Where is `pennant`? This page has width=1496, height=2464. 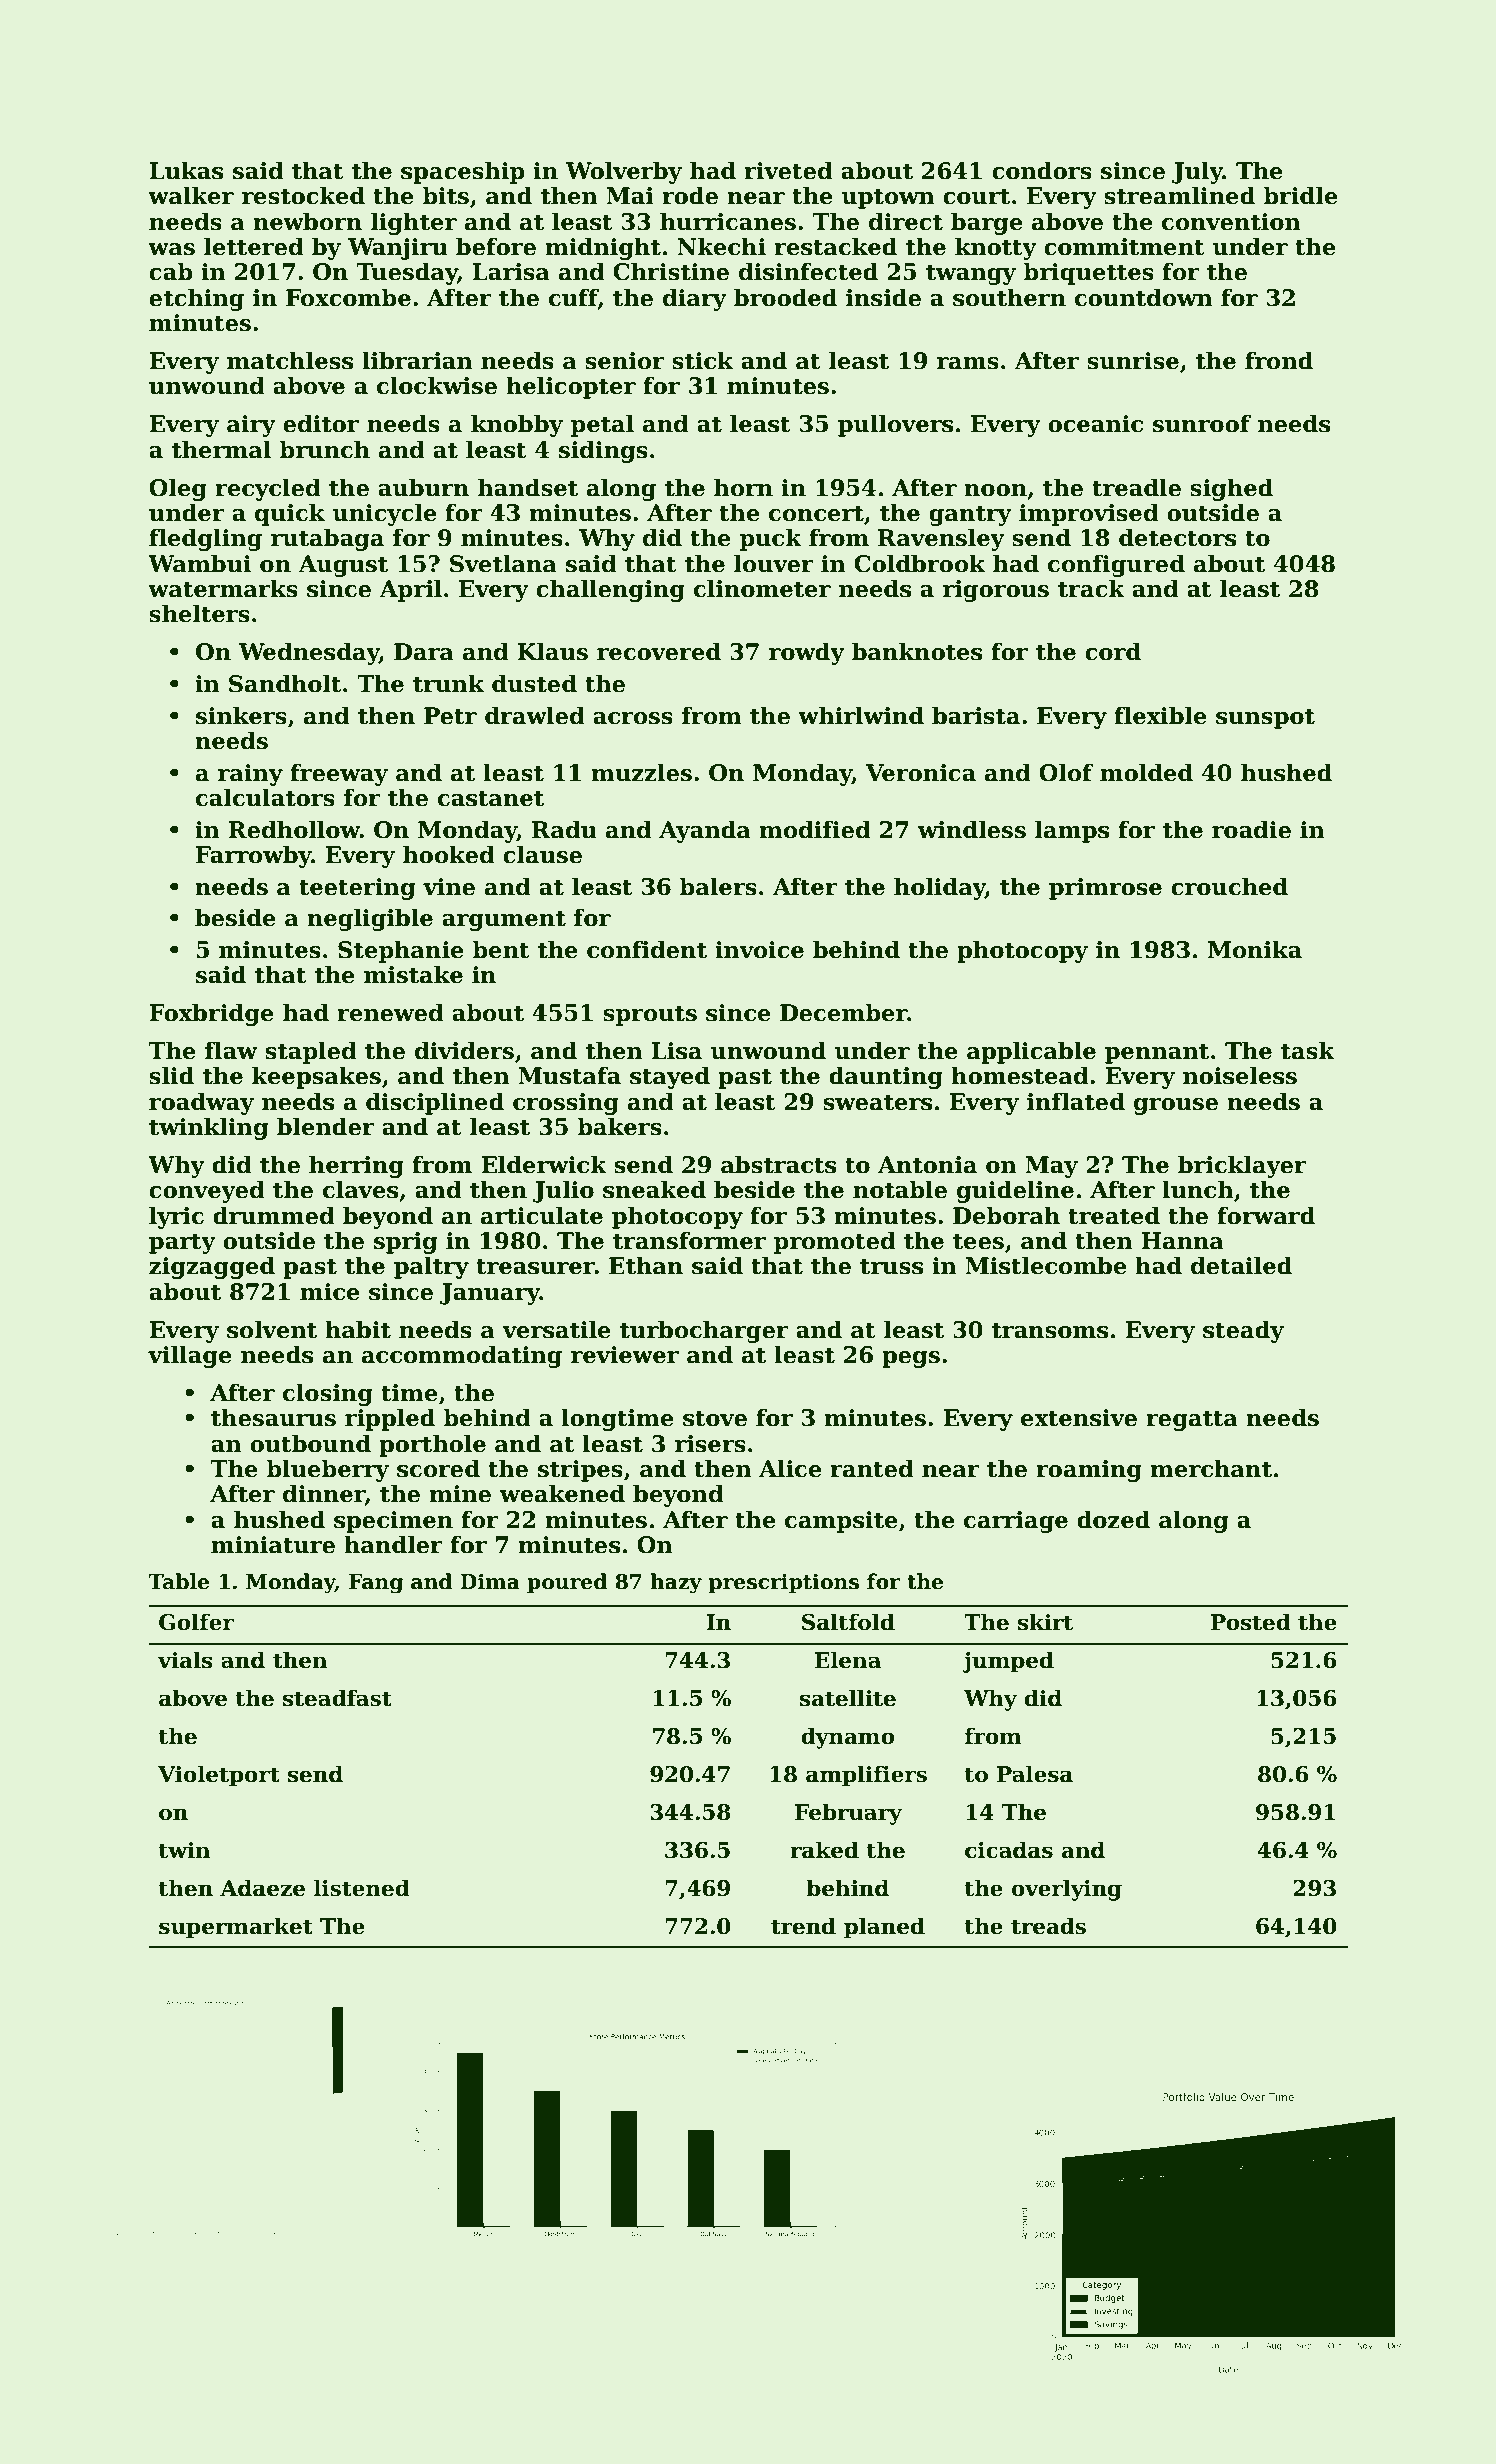
pennant is located at coordinates (1157, 1054).
